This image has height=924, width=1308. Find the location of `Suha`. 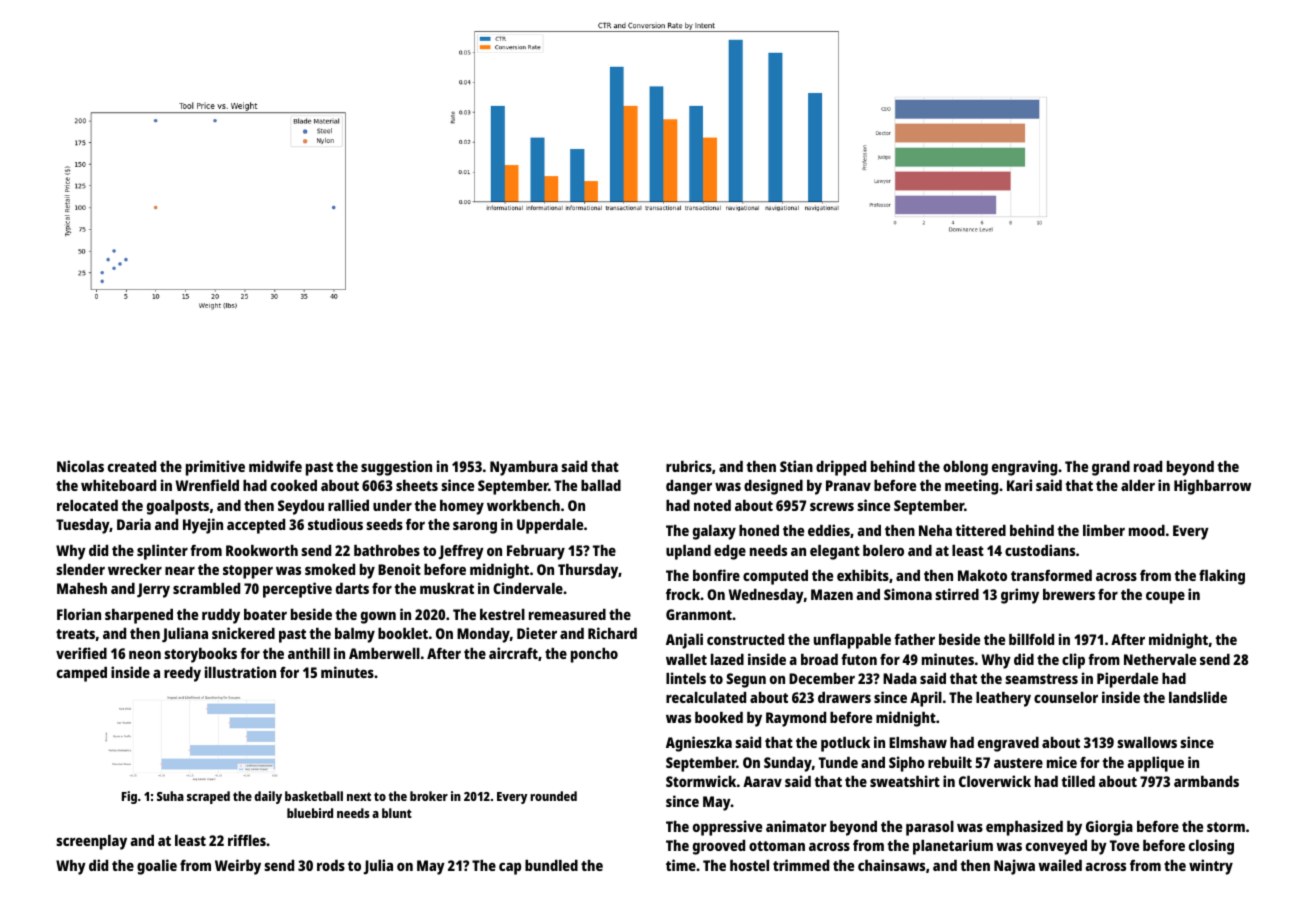

Suha is located at coordinates (170, 796).
